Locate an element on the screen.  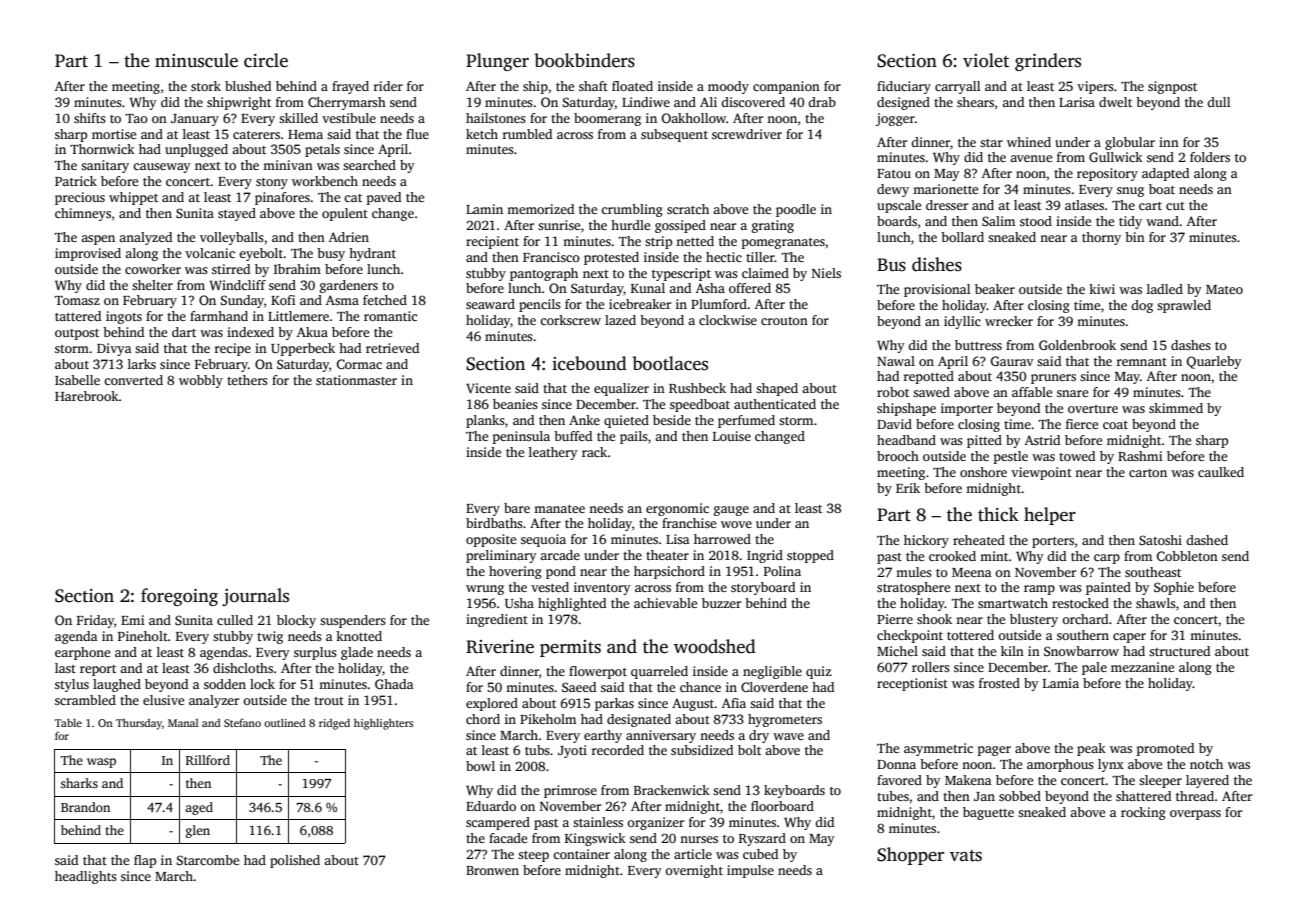
tethers is located at coordinates (247, 380).
